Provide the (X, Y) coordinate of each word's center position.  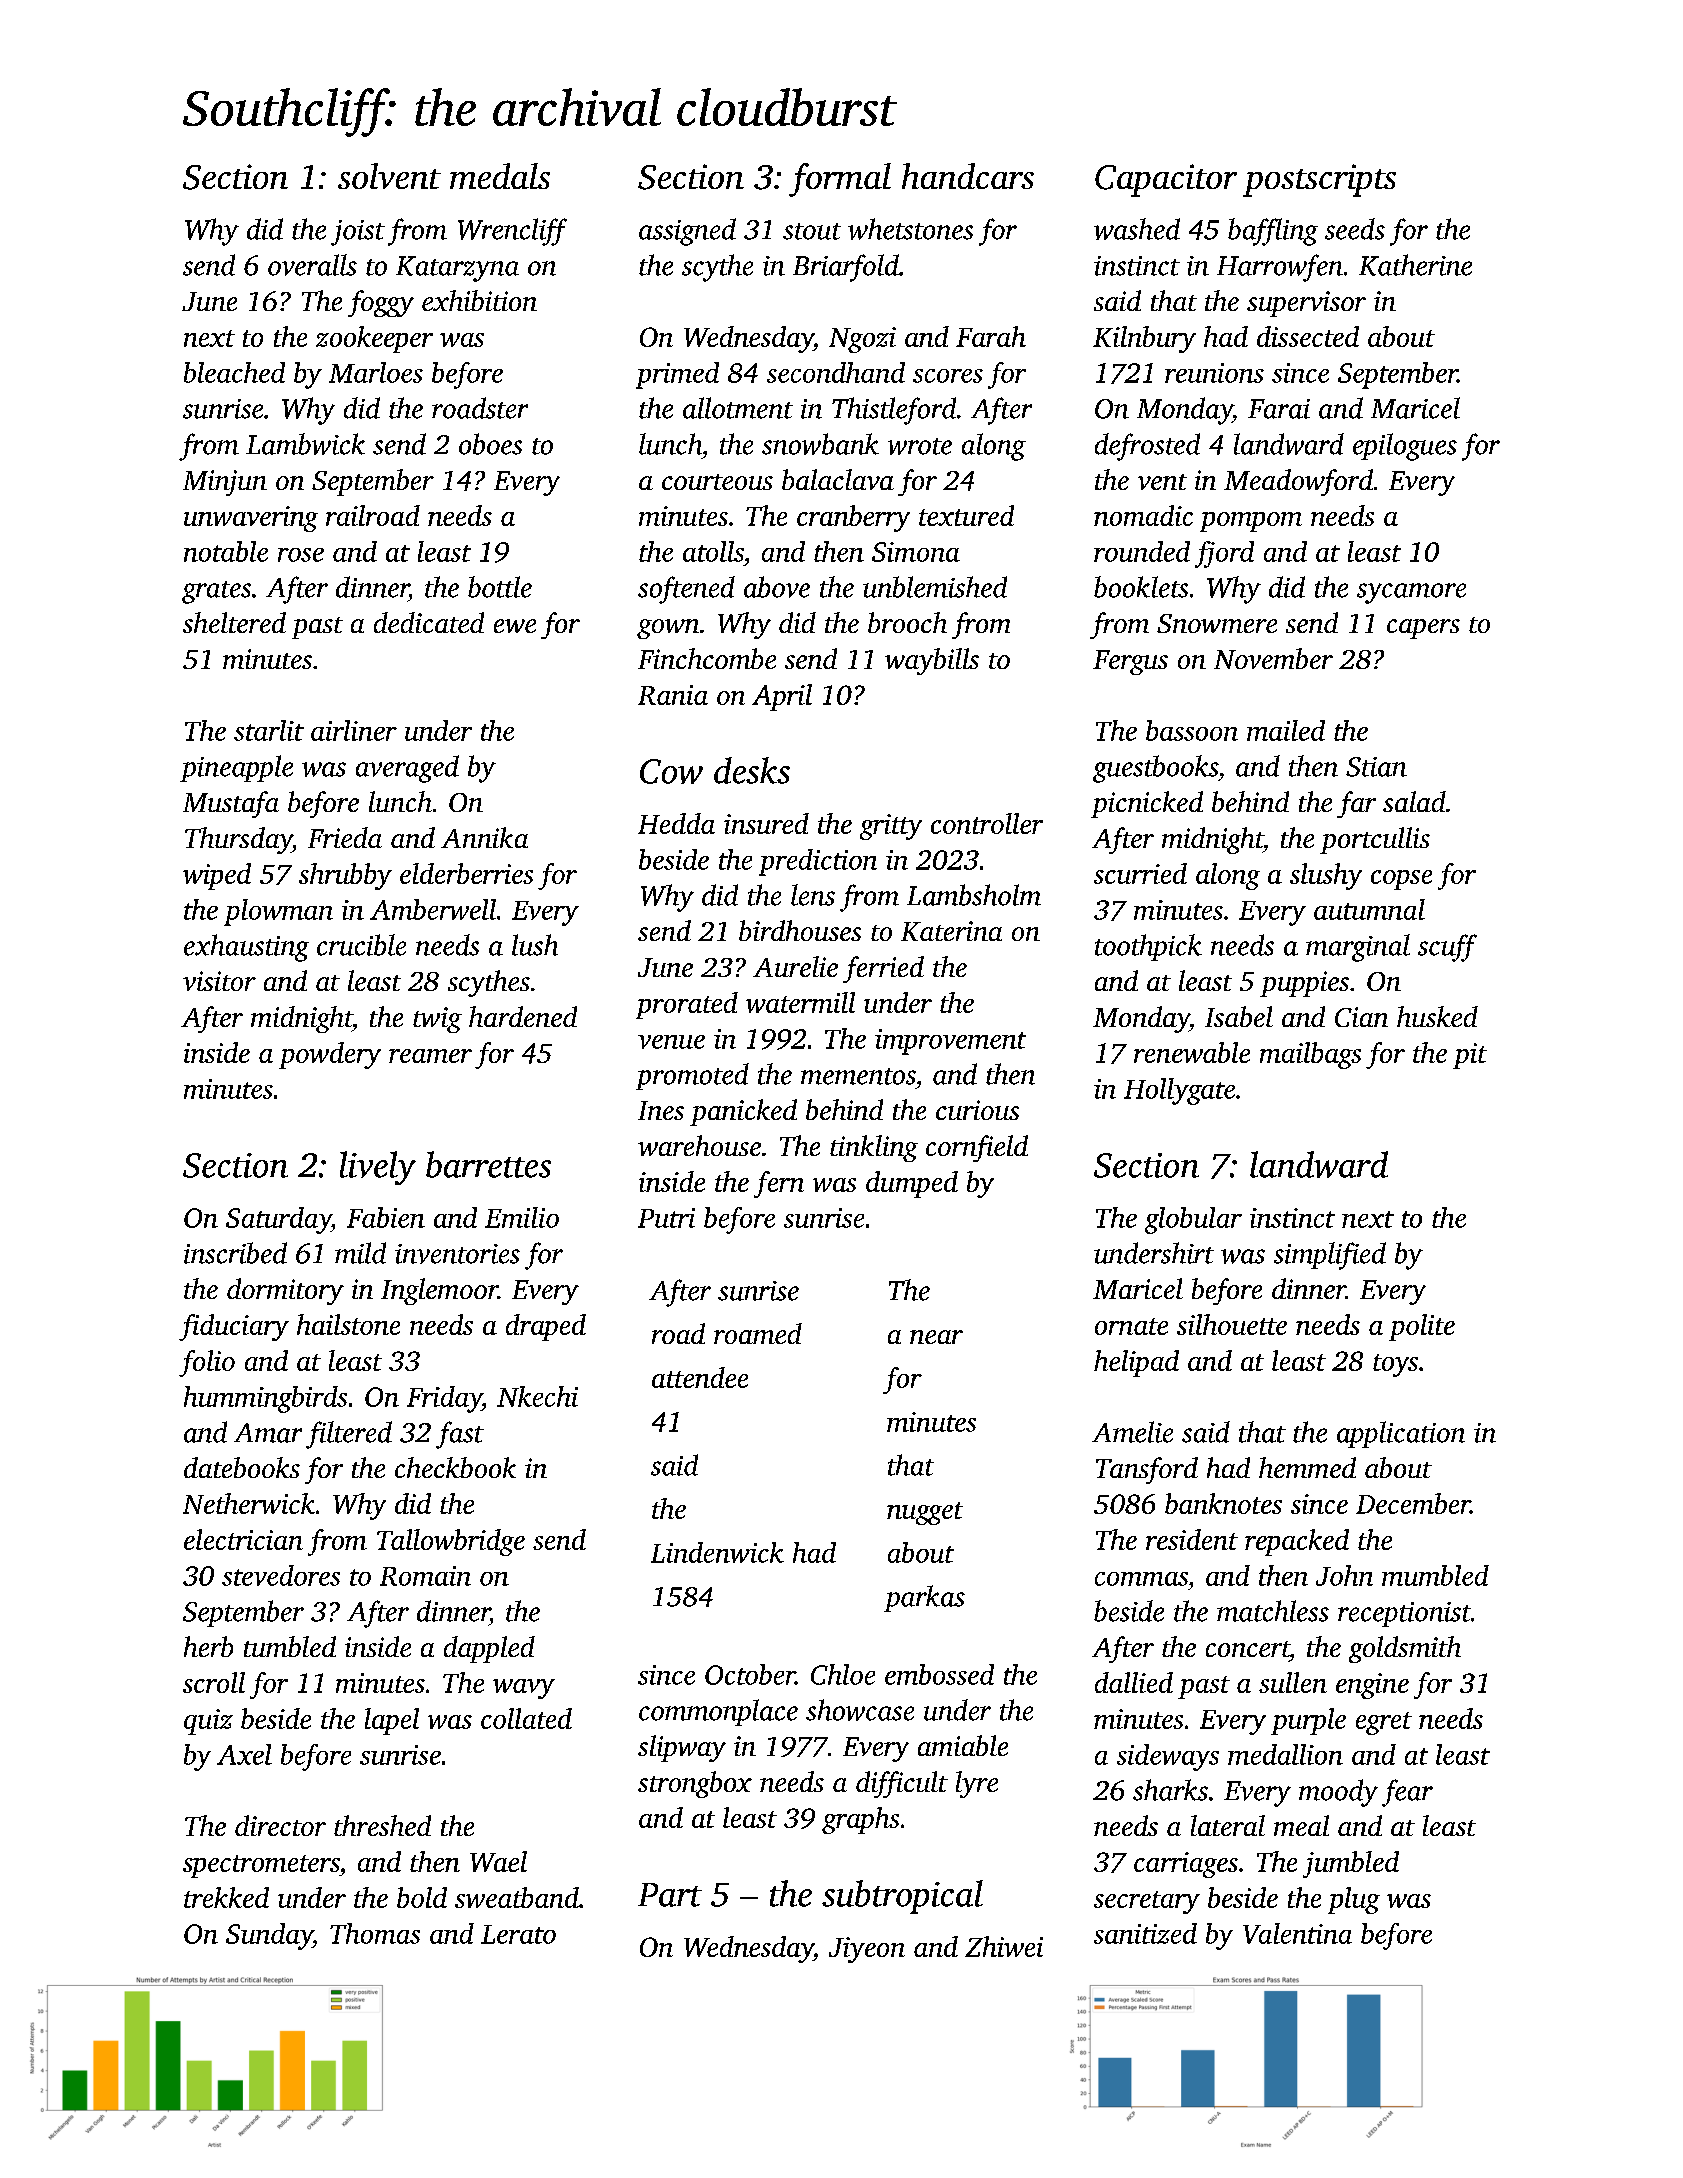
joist (358, 233)
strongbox (695, 1784)
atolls (713, 551)
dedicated (429, 622)
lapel (392, 1721)
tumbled (290, 1646)
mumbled (1435, 1575)
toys (1395, 1365)
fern (779, 1184)
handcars (968, 176)
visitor (219, 981)
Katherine (1415, 265)
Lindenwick (717, 1552)
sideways (1168, 1757)
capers (1423, 629)
